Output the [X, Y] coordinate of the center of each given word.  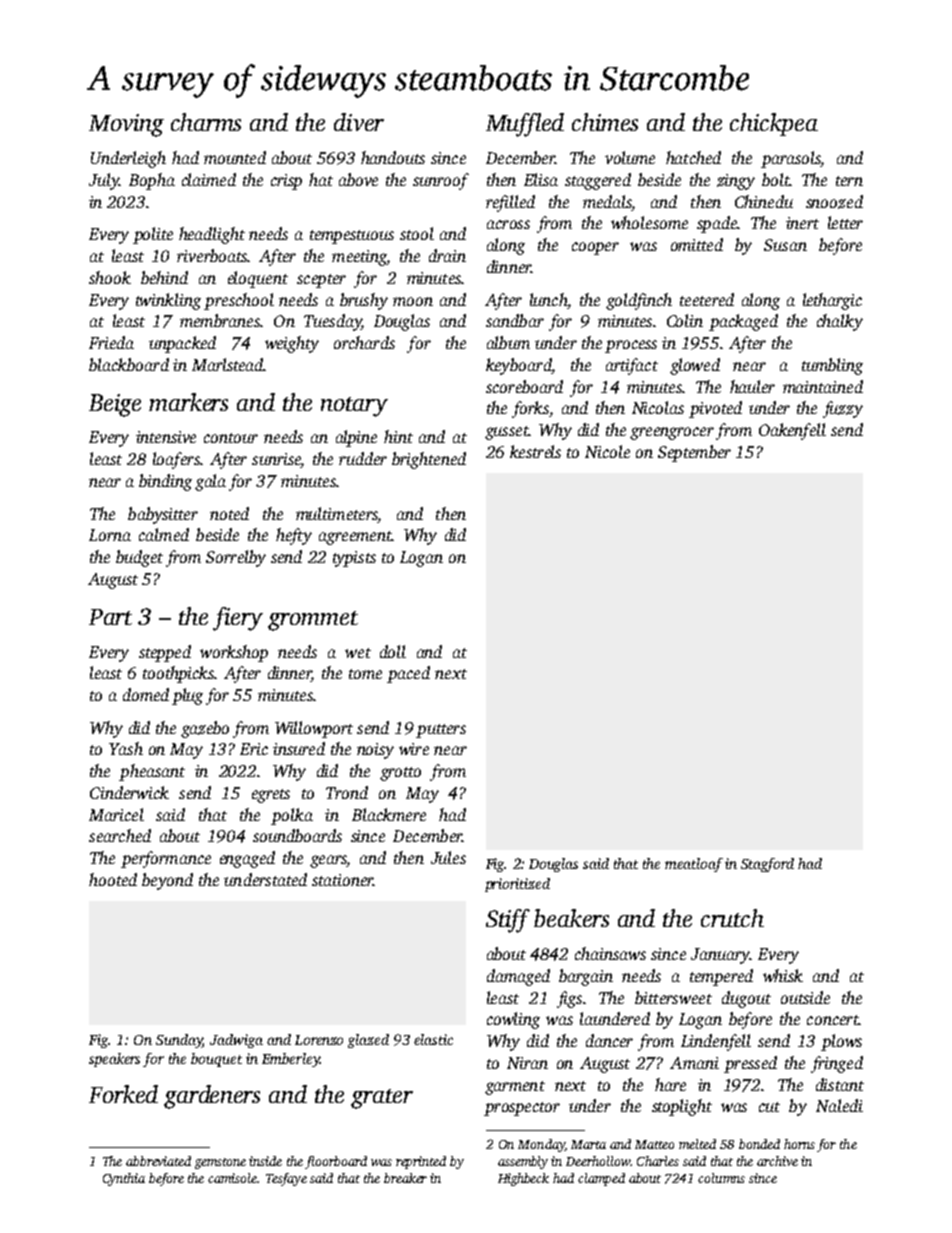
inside [265, 1161]
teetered [707, 299]
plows [841, 1042]
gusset [506, 433]
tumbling [832, 366]
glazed [368, 1041]
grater [382, 1099]
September [694, 453]
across [508, 224]
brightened [429, 460]
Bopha [152, 181]
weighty [292, 344]
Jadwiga [236, 1041]
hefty [294, 536]
